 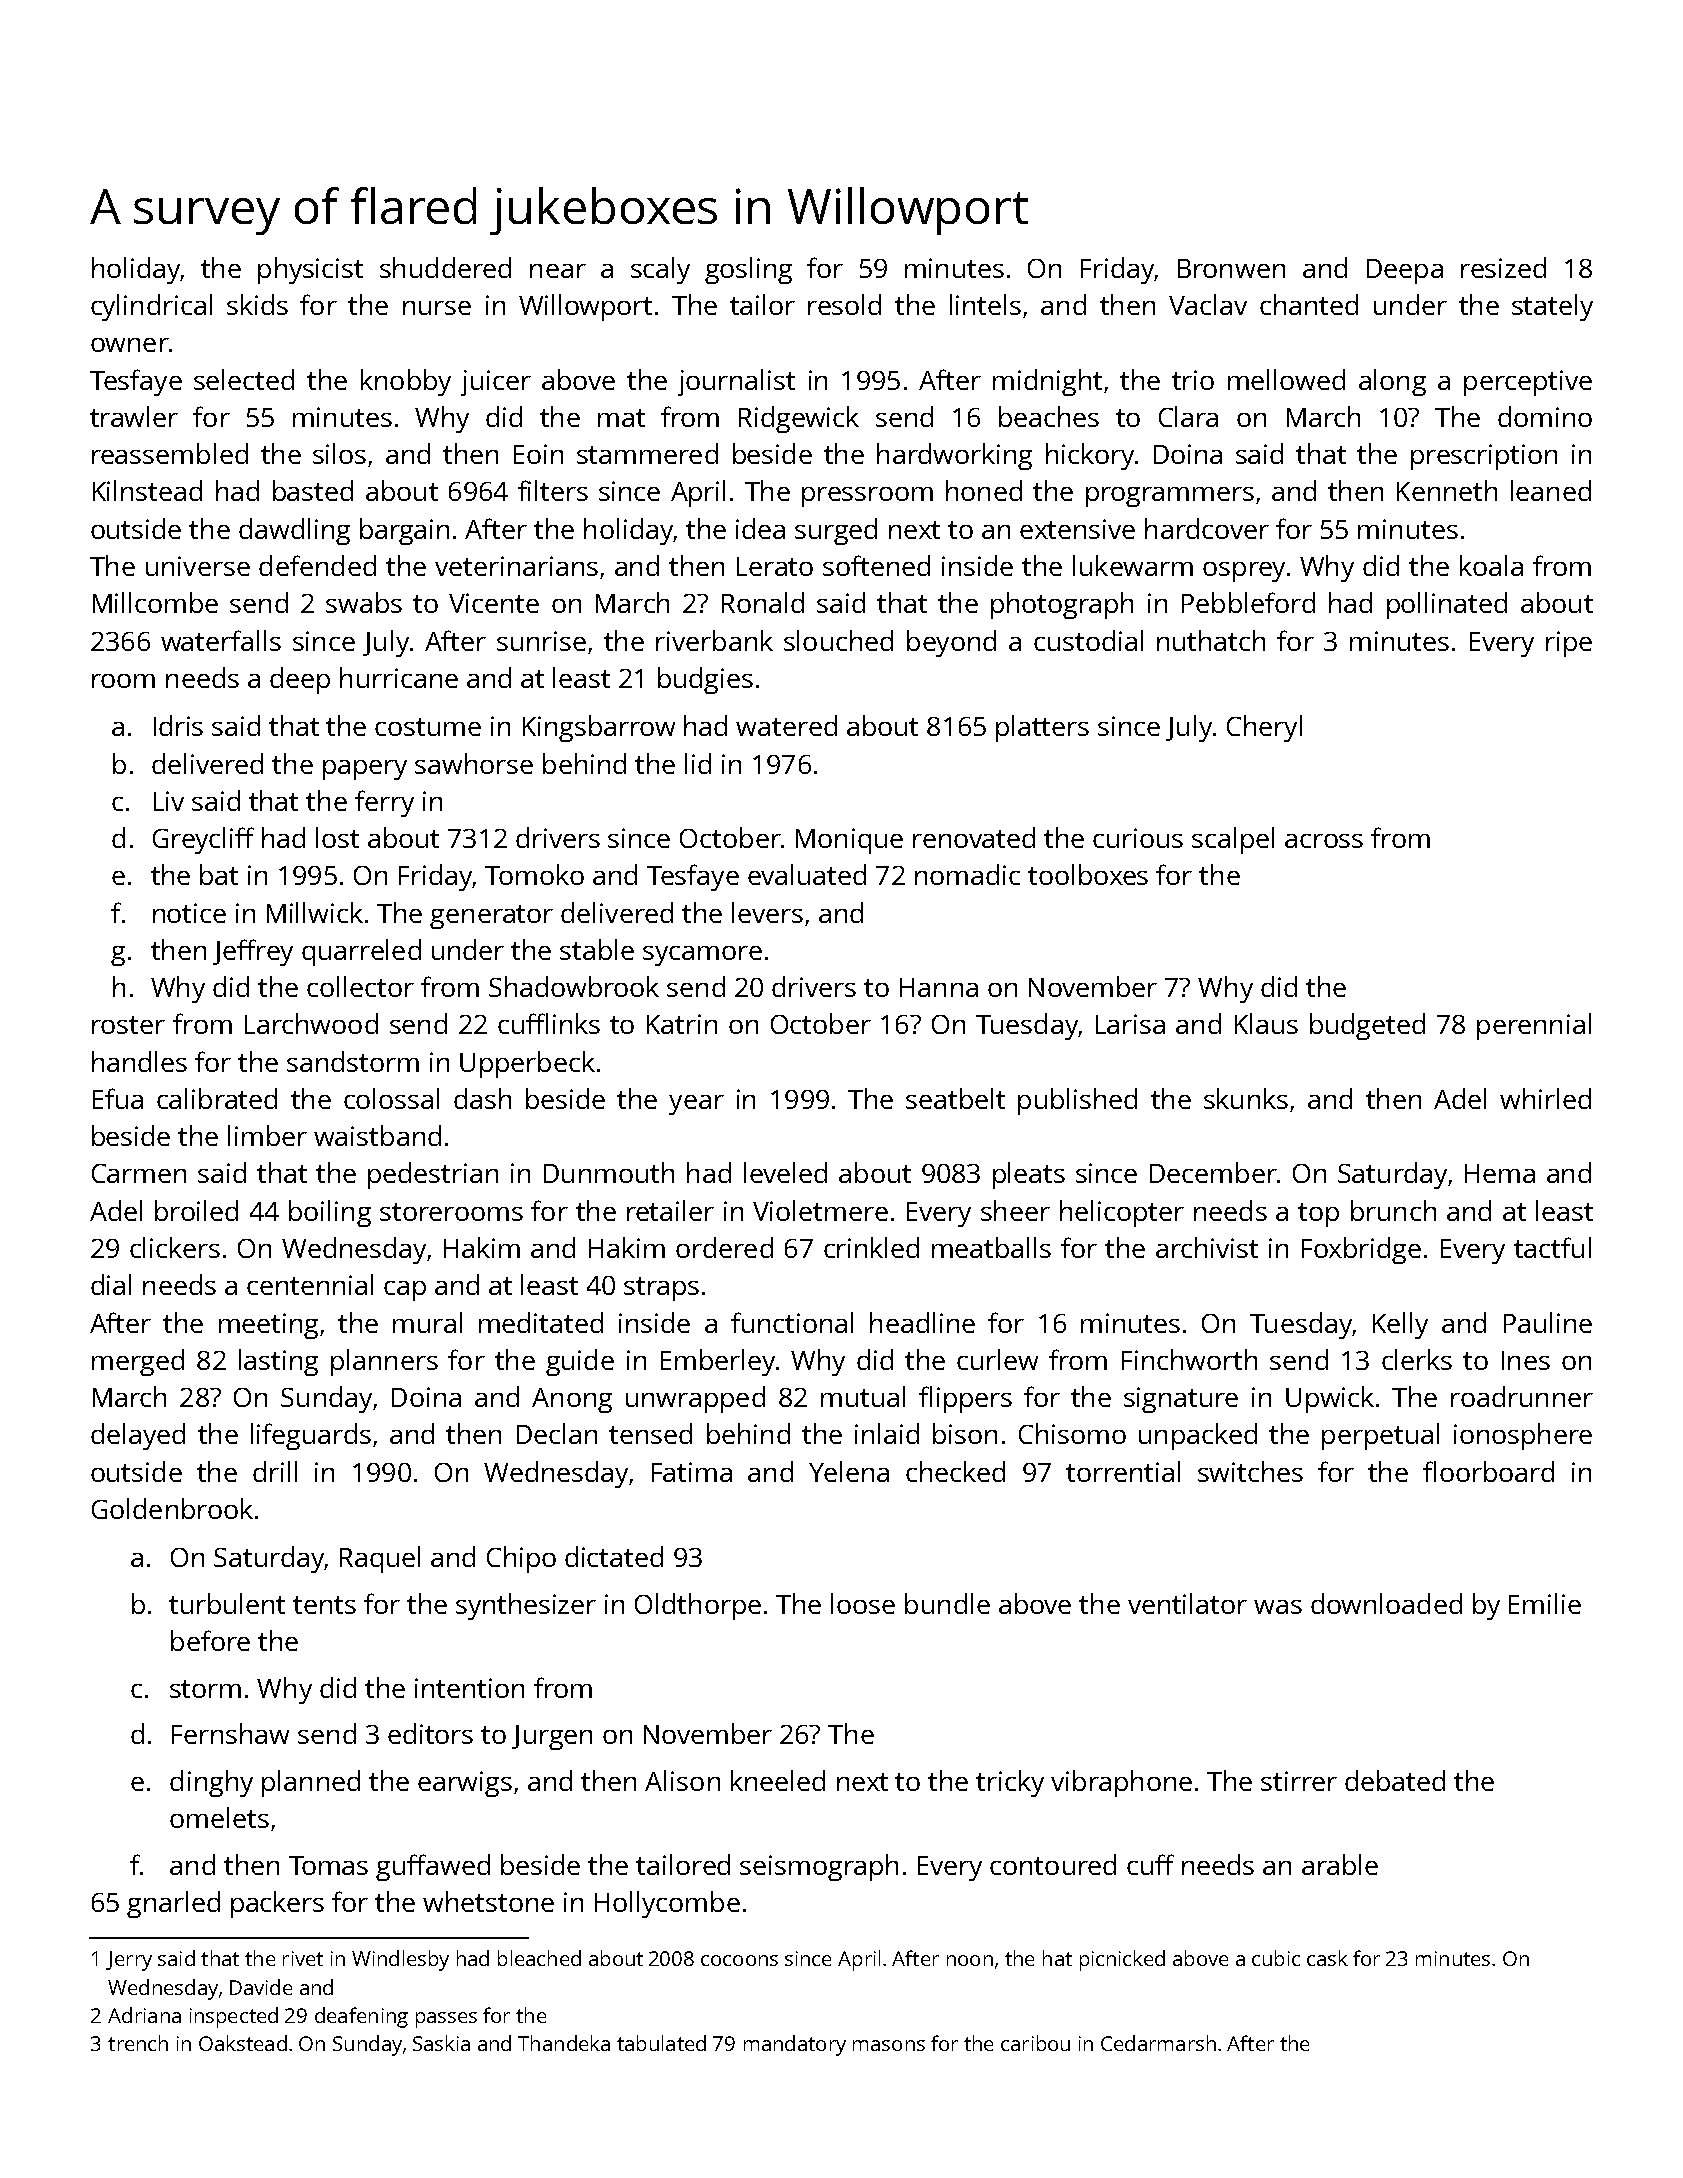 What do you see at coordinates (445, 267) in the image?
I see `shuddered` at bounding box center [445, 267].
